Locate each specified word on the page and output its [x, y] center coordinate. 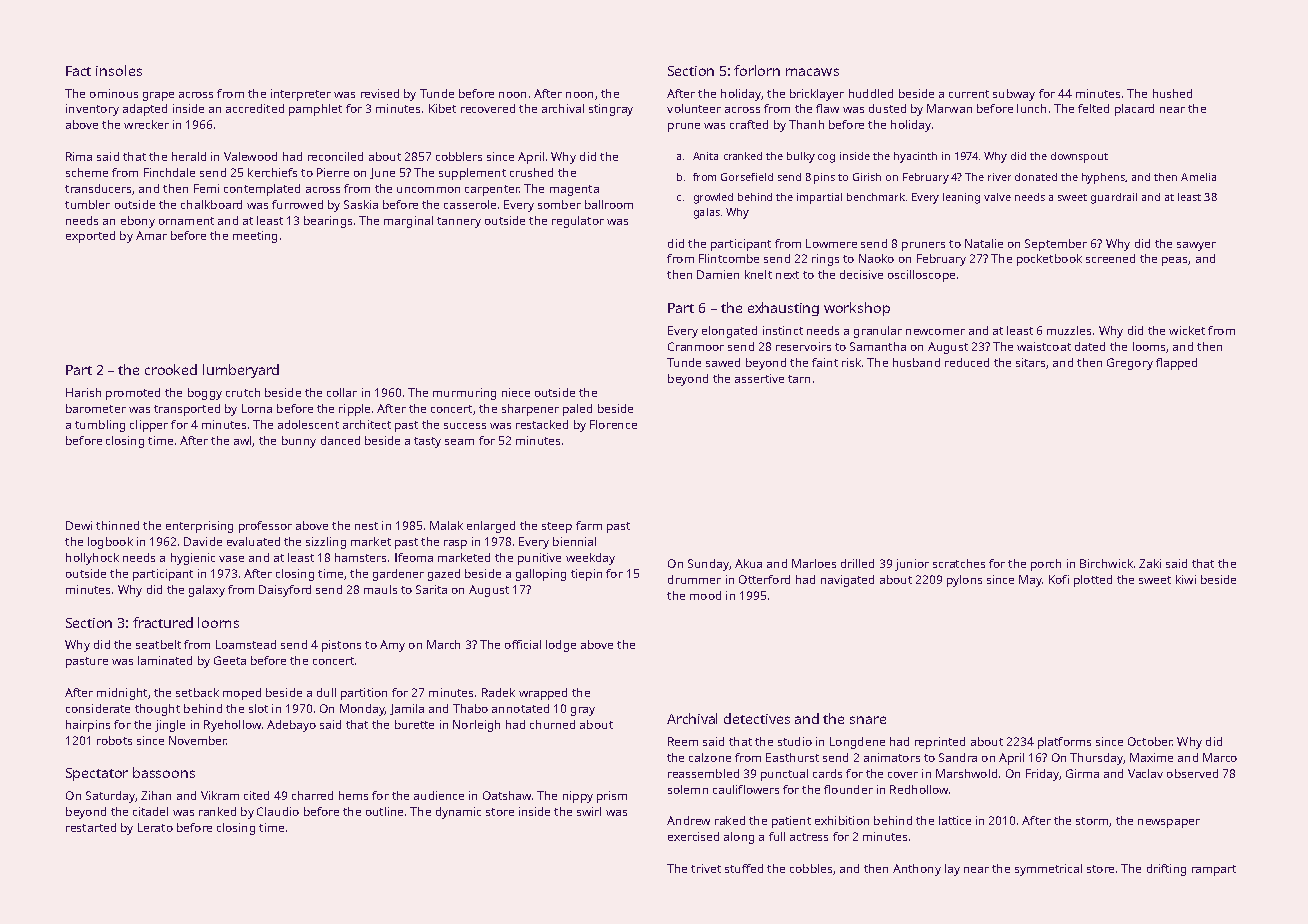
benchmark [876, 197]
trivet [706, 868]
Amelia [1198, 177]
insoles [119, 70]
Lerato [155, 827]
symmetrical [1048, 870]
